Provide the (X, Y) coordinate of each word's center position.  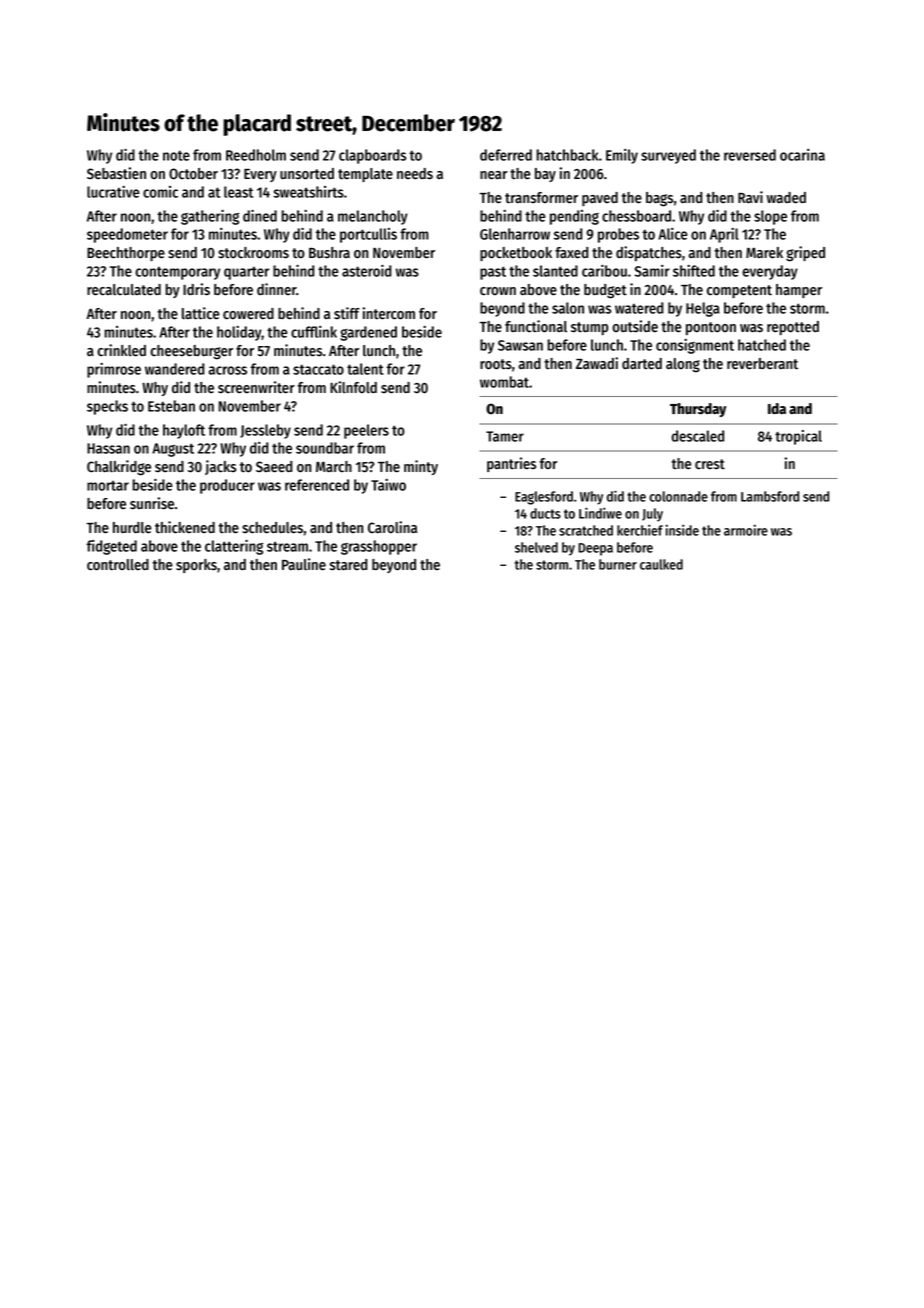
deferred (506, 155)
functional (536, 326)
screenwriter (256, 387)
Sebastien (116, 173)
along (683, 365)
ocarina (802, 155)
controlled (118, 565)
